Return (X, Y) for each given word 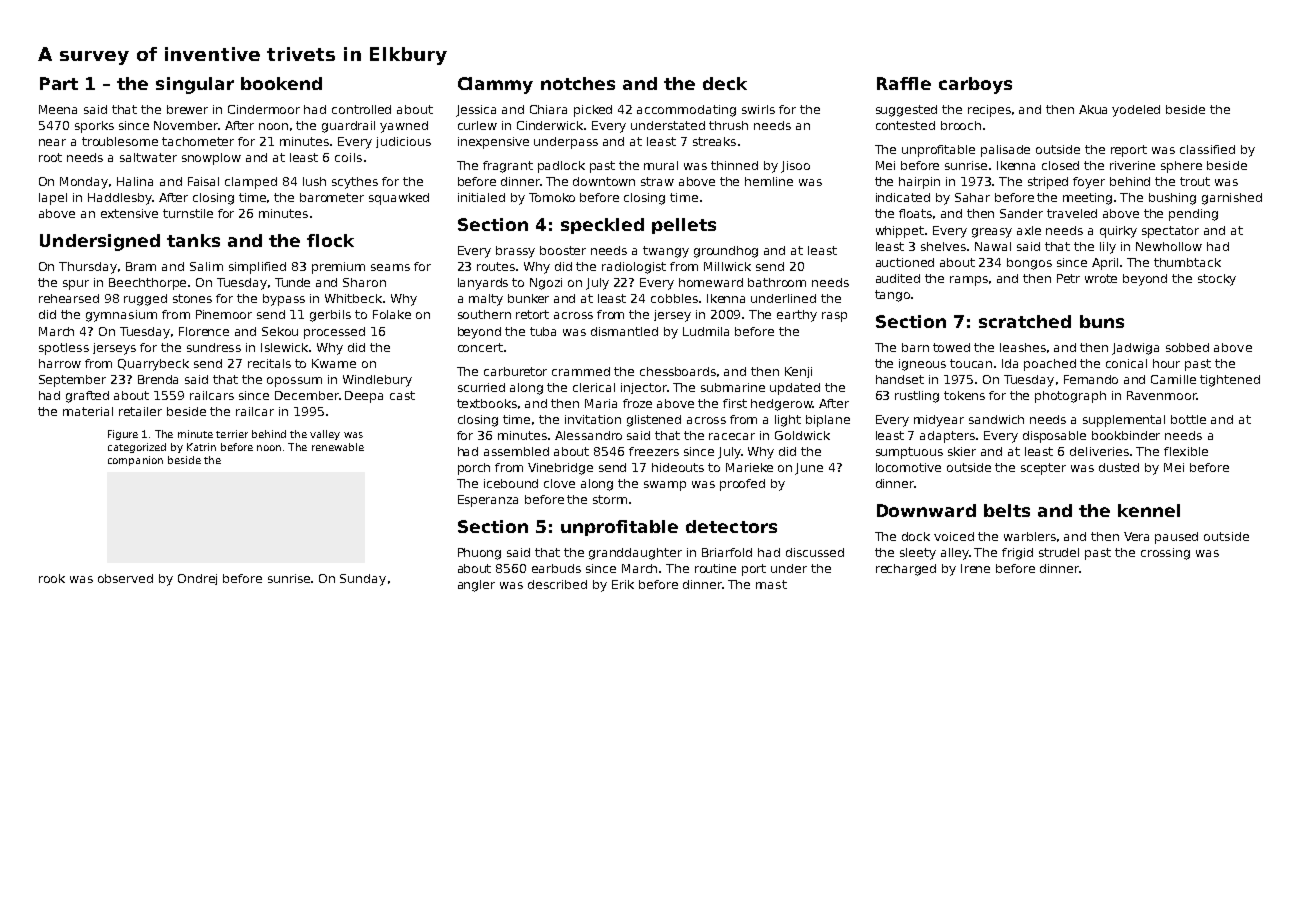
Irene (975, 568)
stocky (1217, 280)
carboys (975, 85)
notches (578, 83)
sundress (214, 347)
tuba (543, 331)
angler (476, 586)
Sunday (363, 580)
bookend (281, 83)
